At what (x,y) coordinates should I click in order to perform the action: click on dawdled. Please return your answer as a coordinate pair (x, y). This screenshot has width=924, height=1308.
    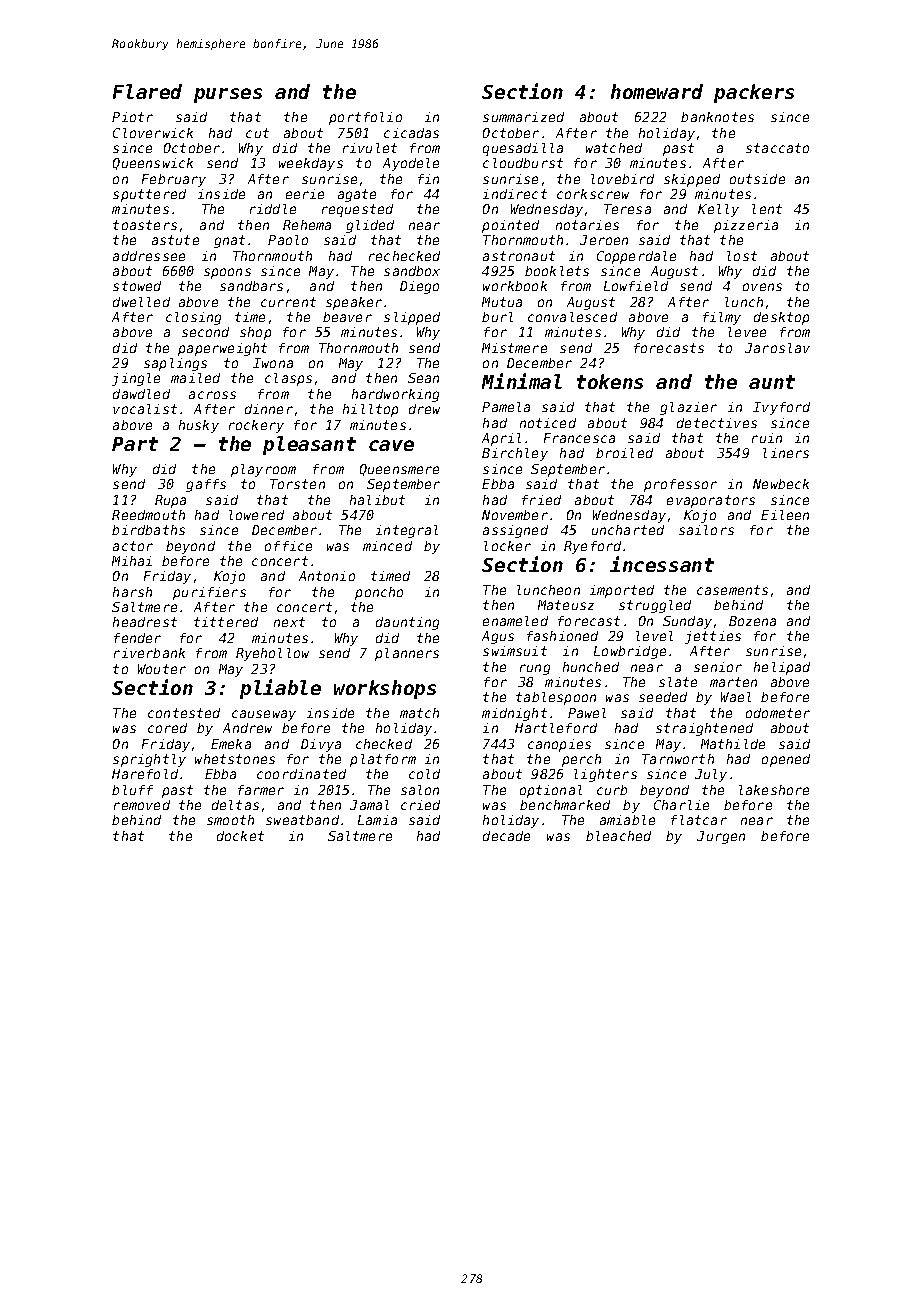
    Looking at the image, I should click on (141, 394).
